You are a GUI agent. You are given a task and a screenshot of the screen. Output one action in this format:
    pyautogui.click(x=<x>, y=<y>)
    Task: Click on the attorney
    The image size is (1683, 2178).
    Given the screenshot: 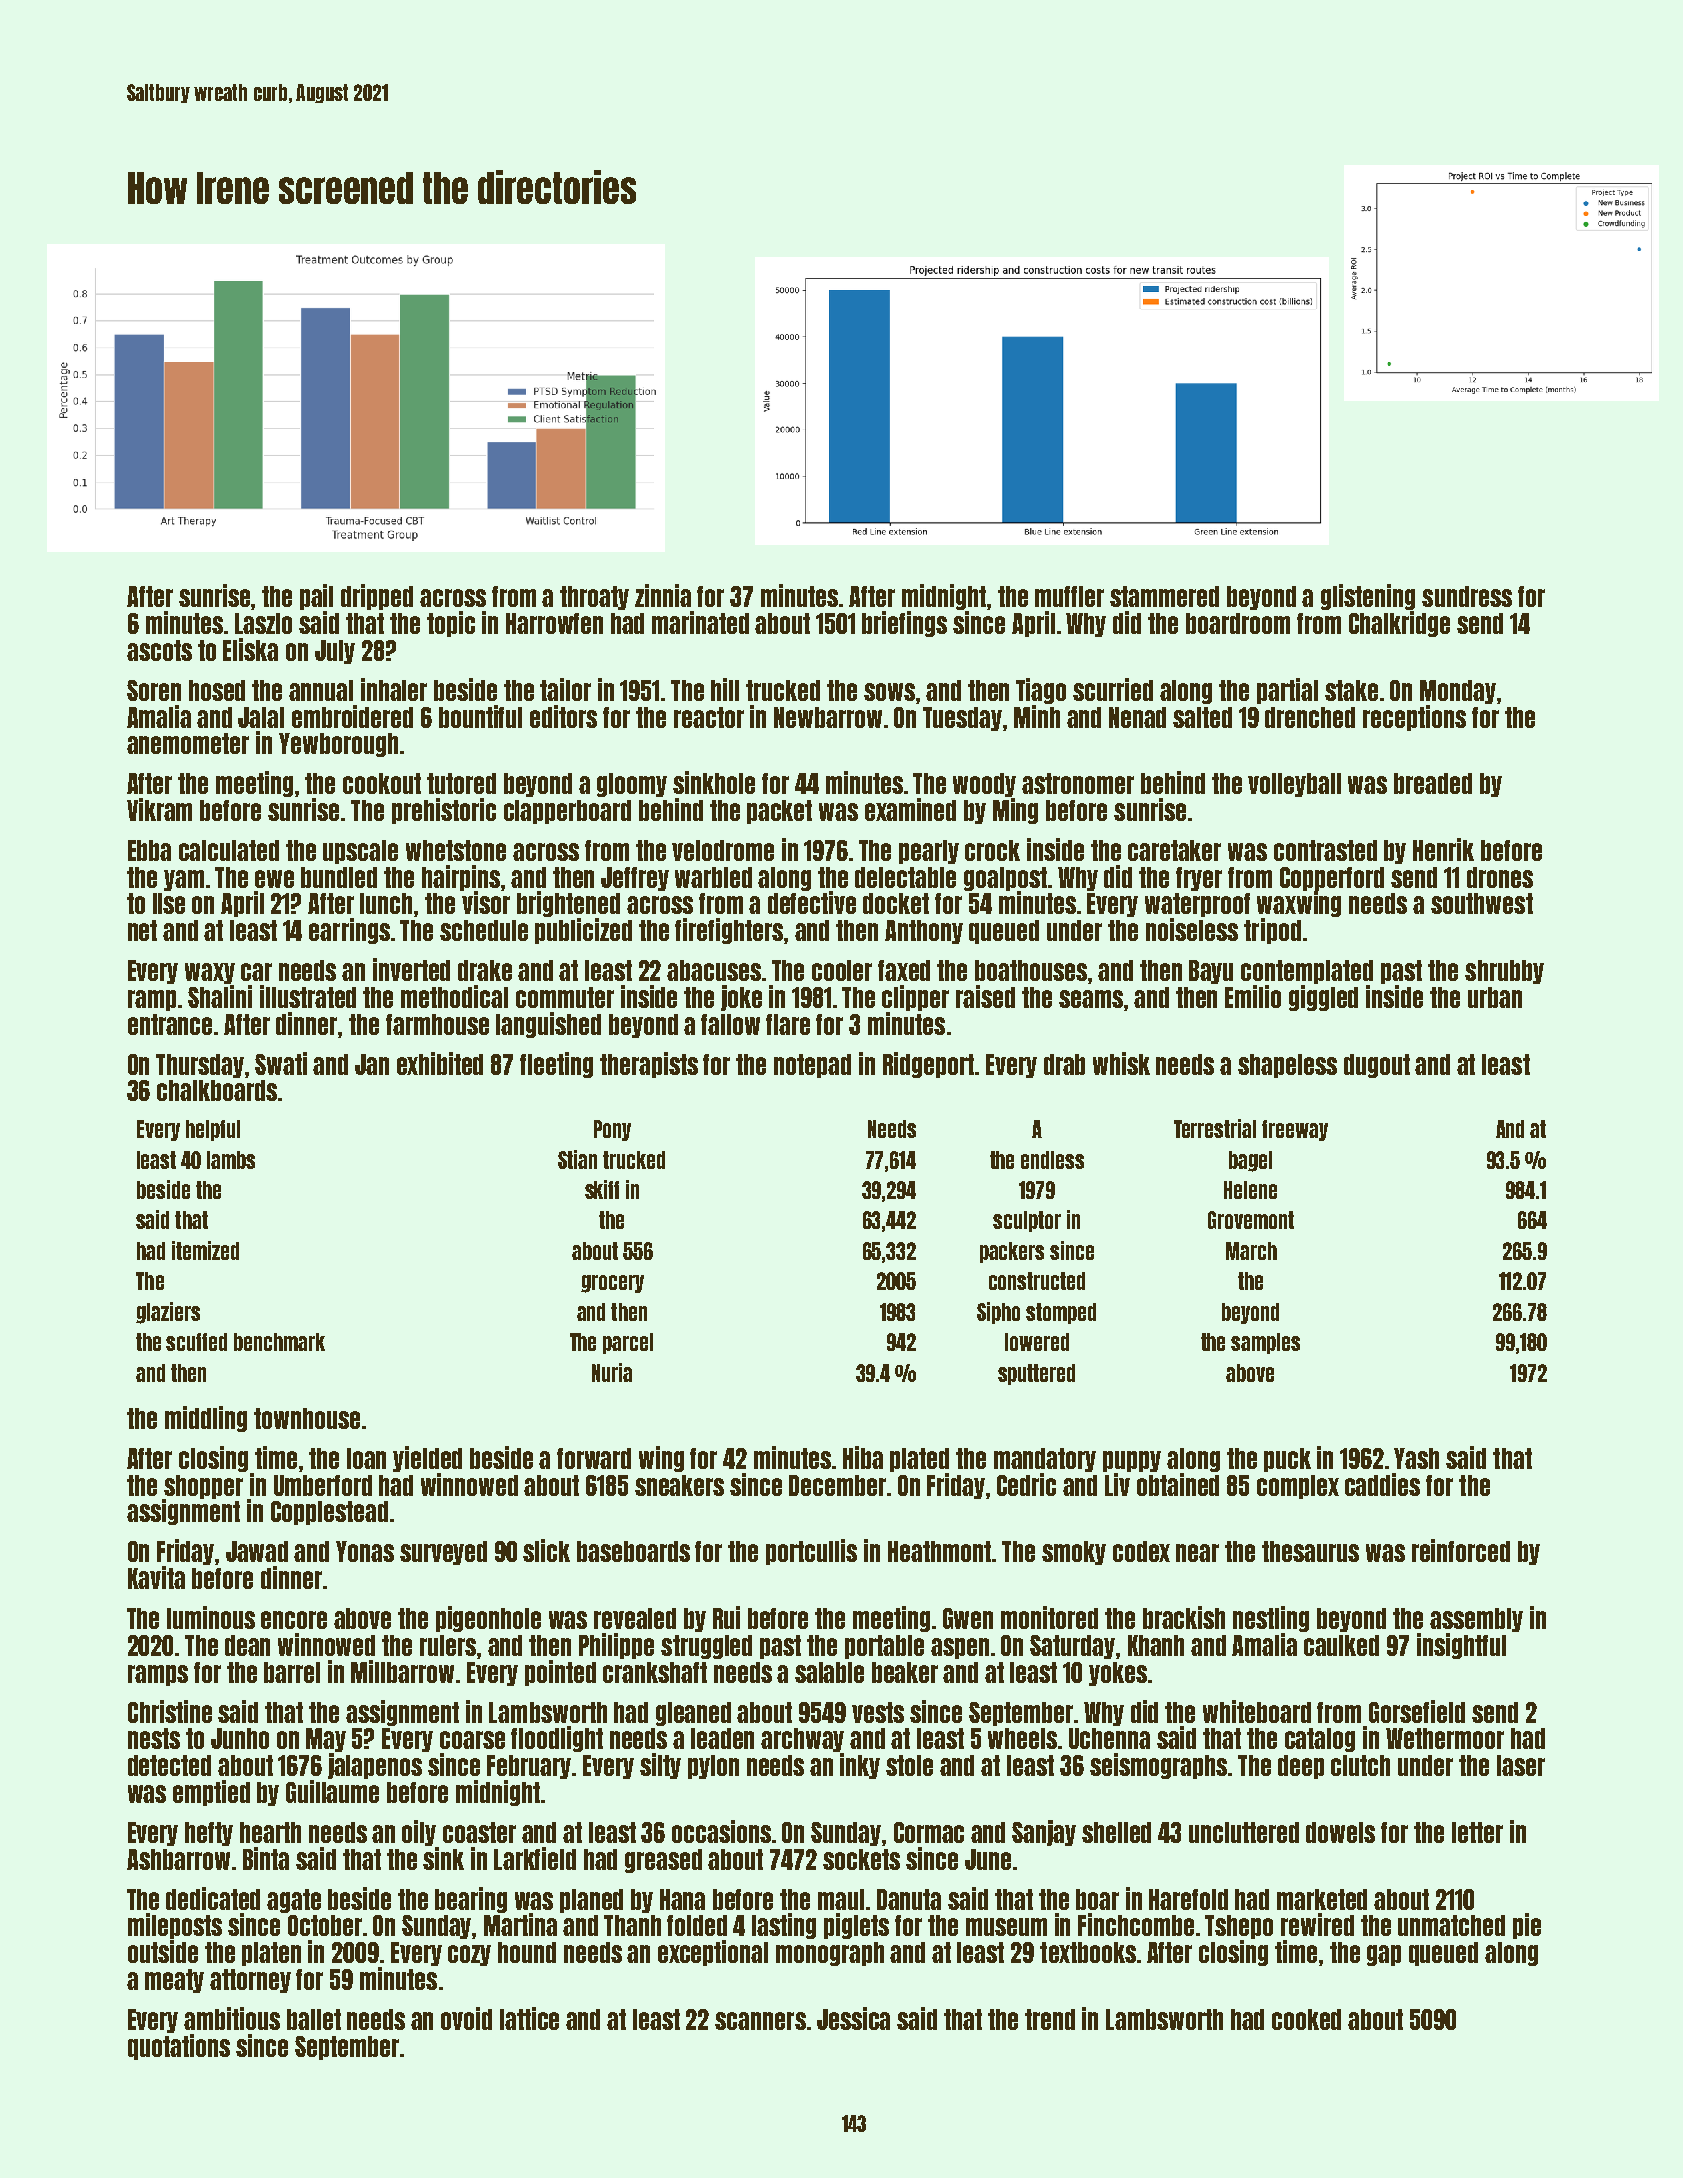 What is the action you would take?
    pyautogui.click(x=250, y=1981)
